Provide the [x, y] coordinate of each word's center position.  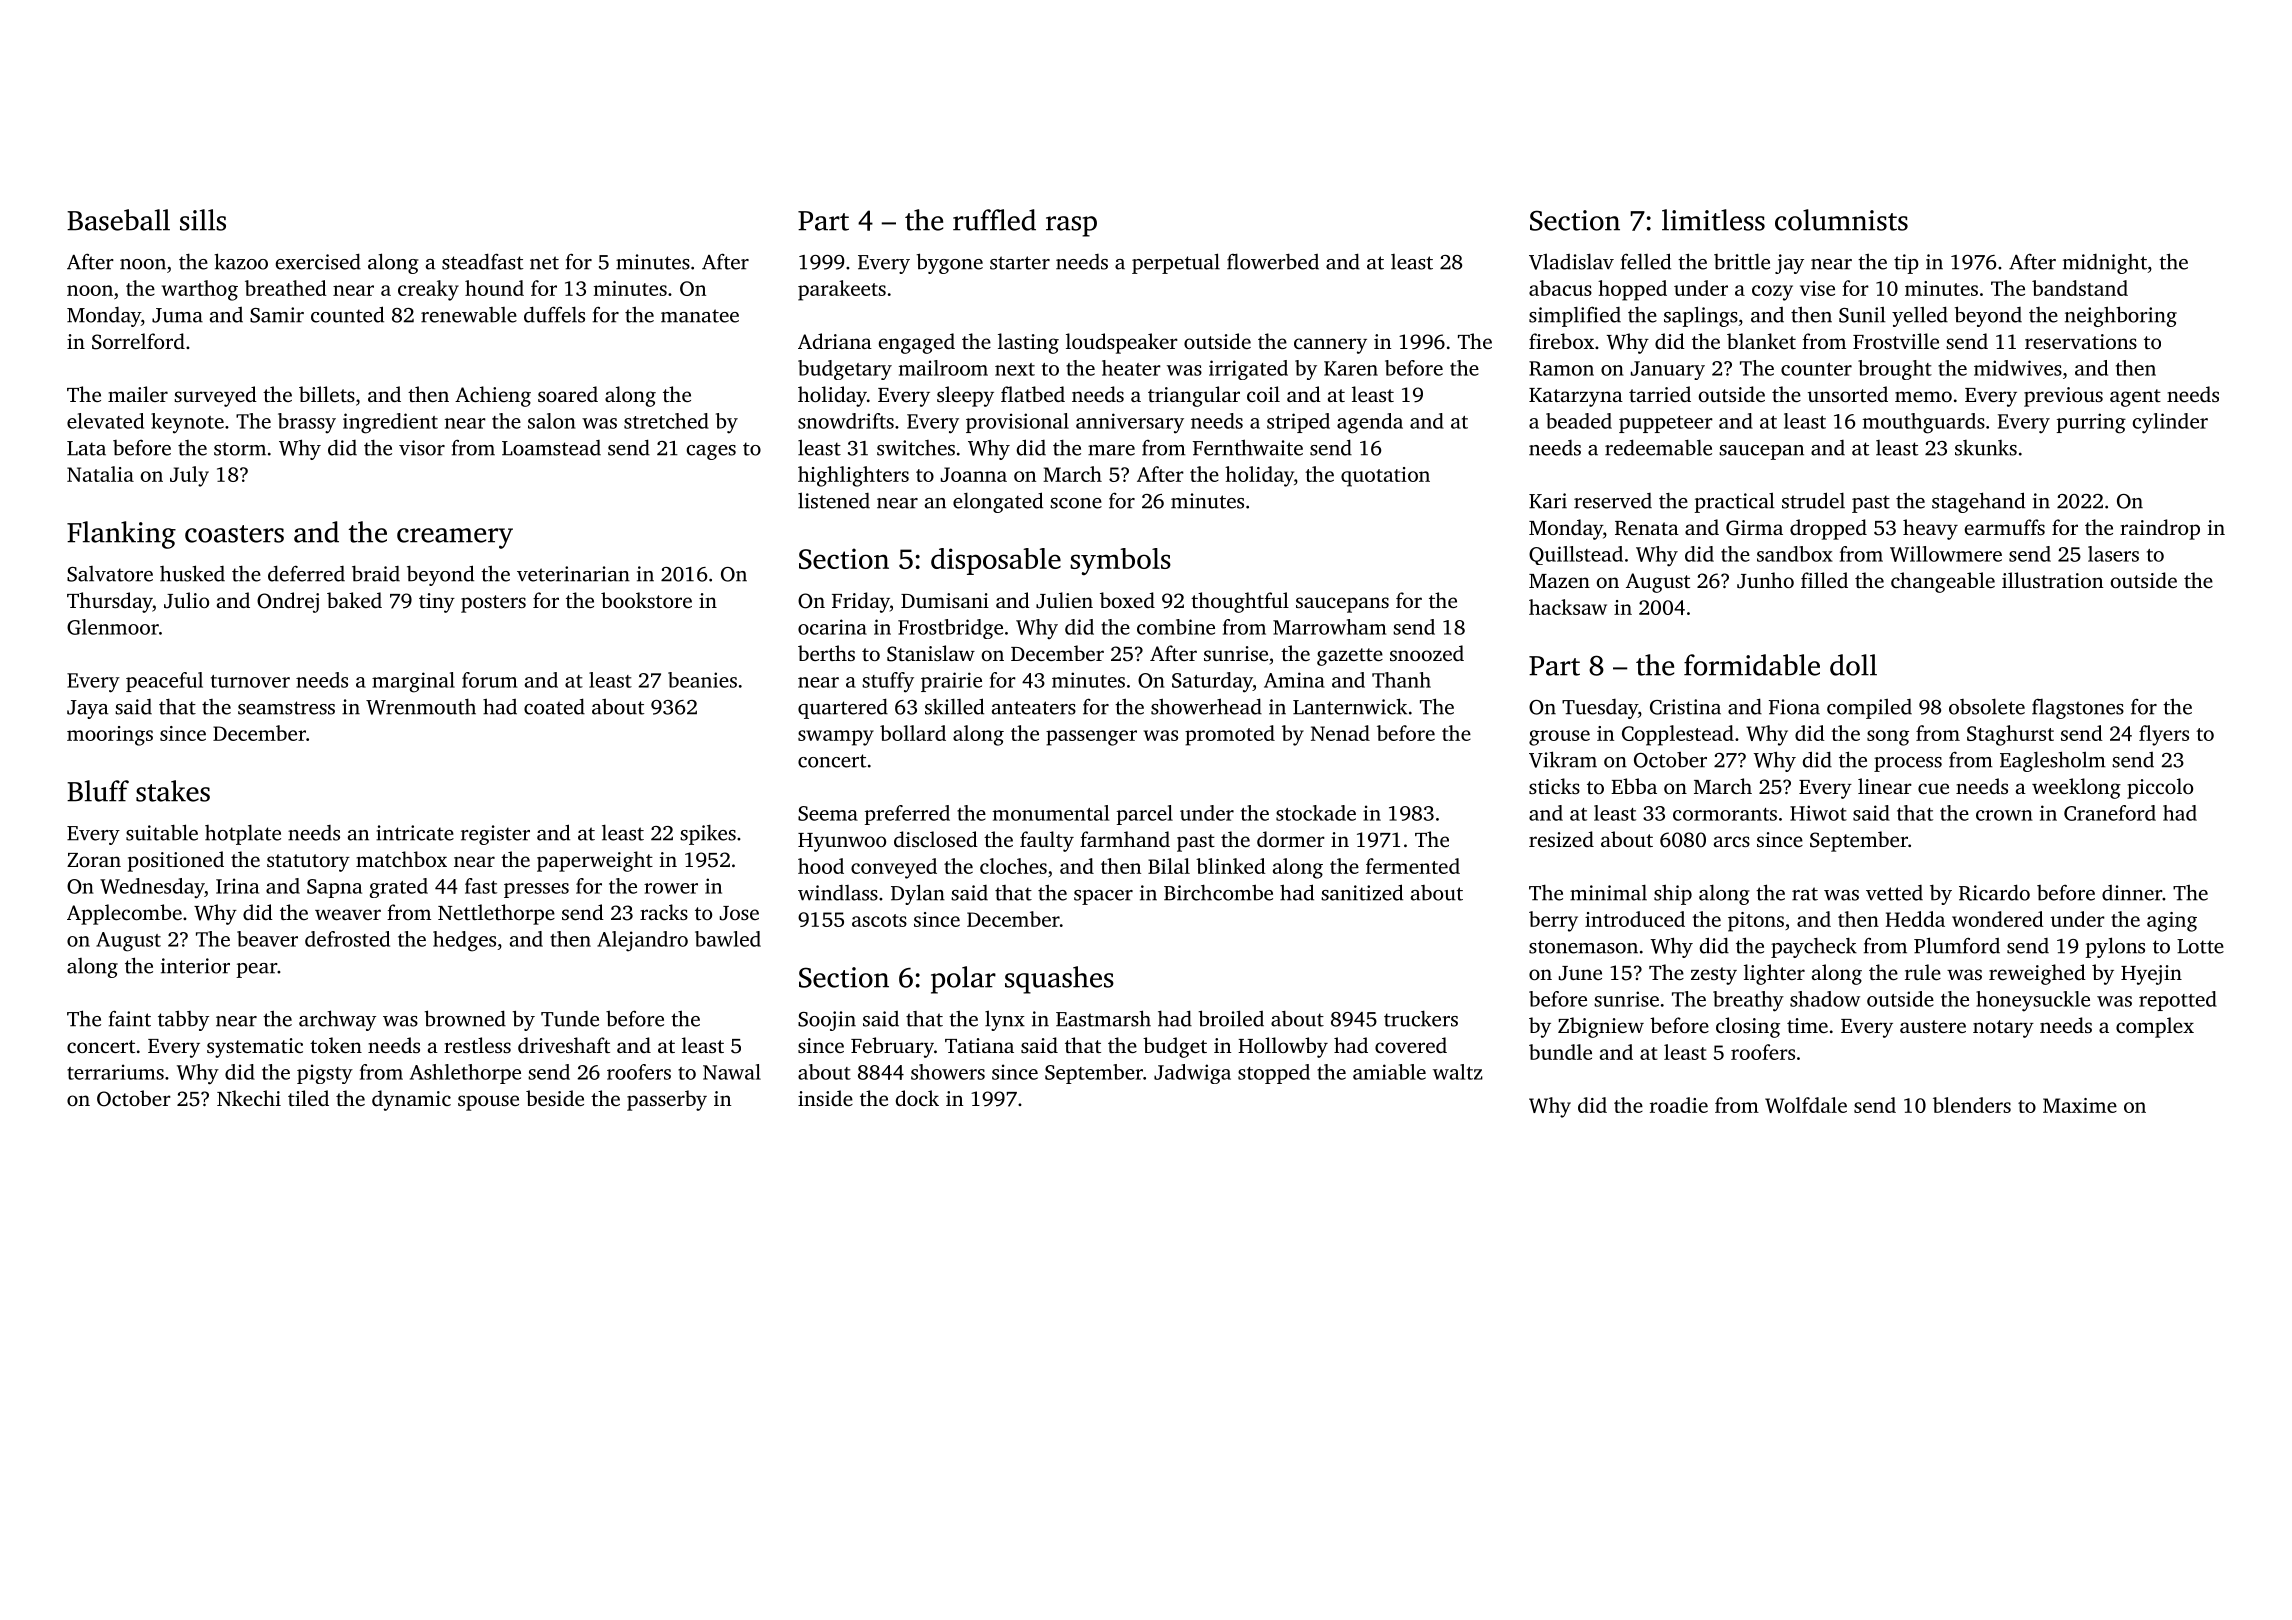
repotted [2178, 1001]
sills [203, 220]
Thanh [1401, 680]
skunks [1986, 448]
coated [554, 706]
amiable [1389, 1072]
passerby [667, 1100]
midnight [2105, 264]
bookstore [646, 600]
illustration [2052, 580]
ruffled [994, 220]
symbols [1120, 561]
